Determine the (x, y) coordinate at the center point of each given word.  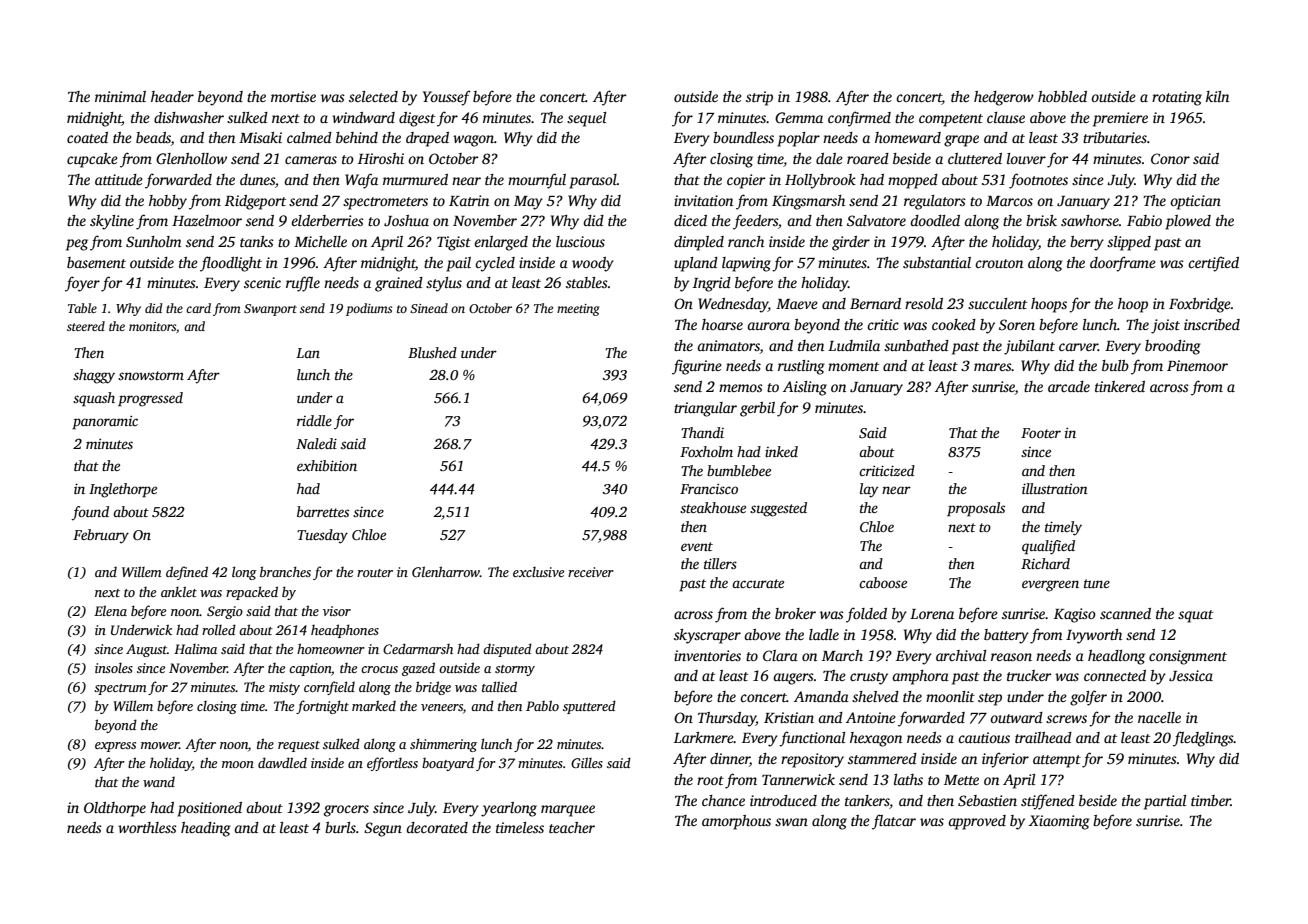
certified (1213, 264)
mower (160, 745)
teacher (572, 827)
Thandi (702, 432)
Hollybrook (820, 181)
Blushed (432, 352)
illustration (1055, 488)
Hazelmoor (207, 220)
